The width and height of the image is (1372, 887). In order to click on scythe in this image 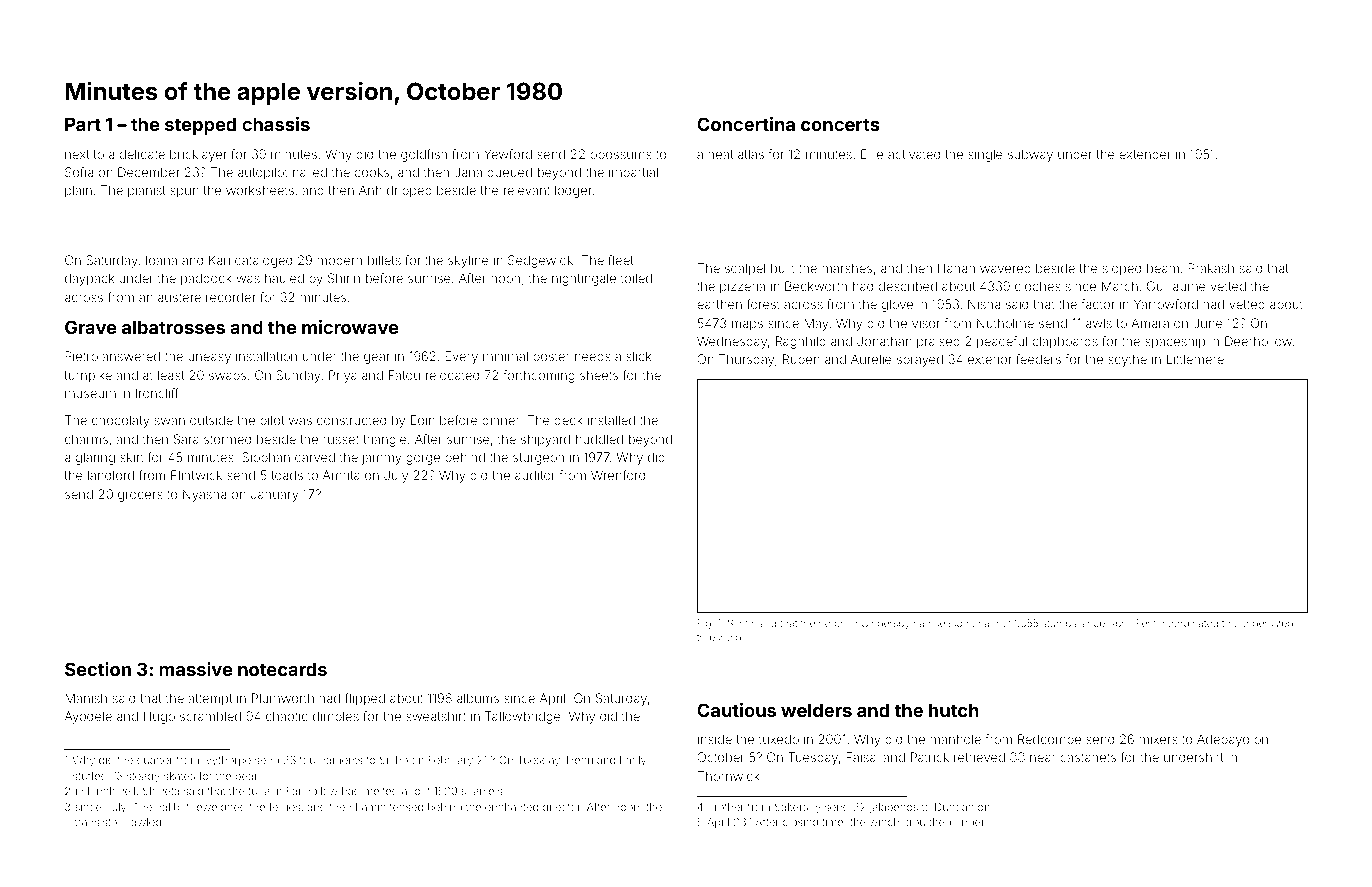, I will do `click(1127, 360)`.
